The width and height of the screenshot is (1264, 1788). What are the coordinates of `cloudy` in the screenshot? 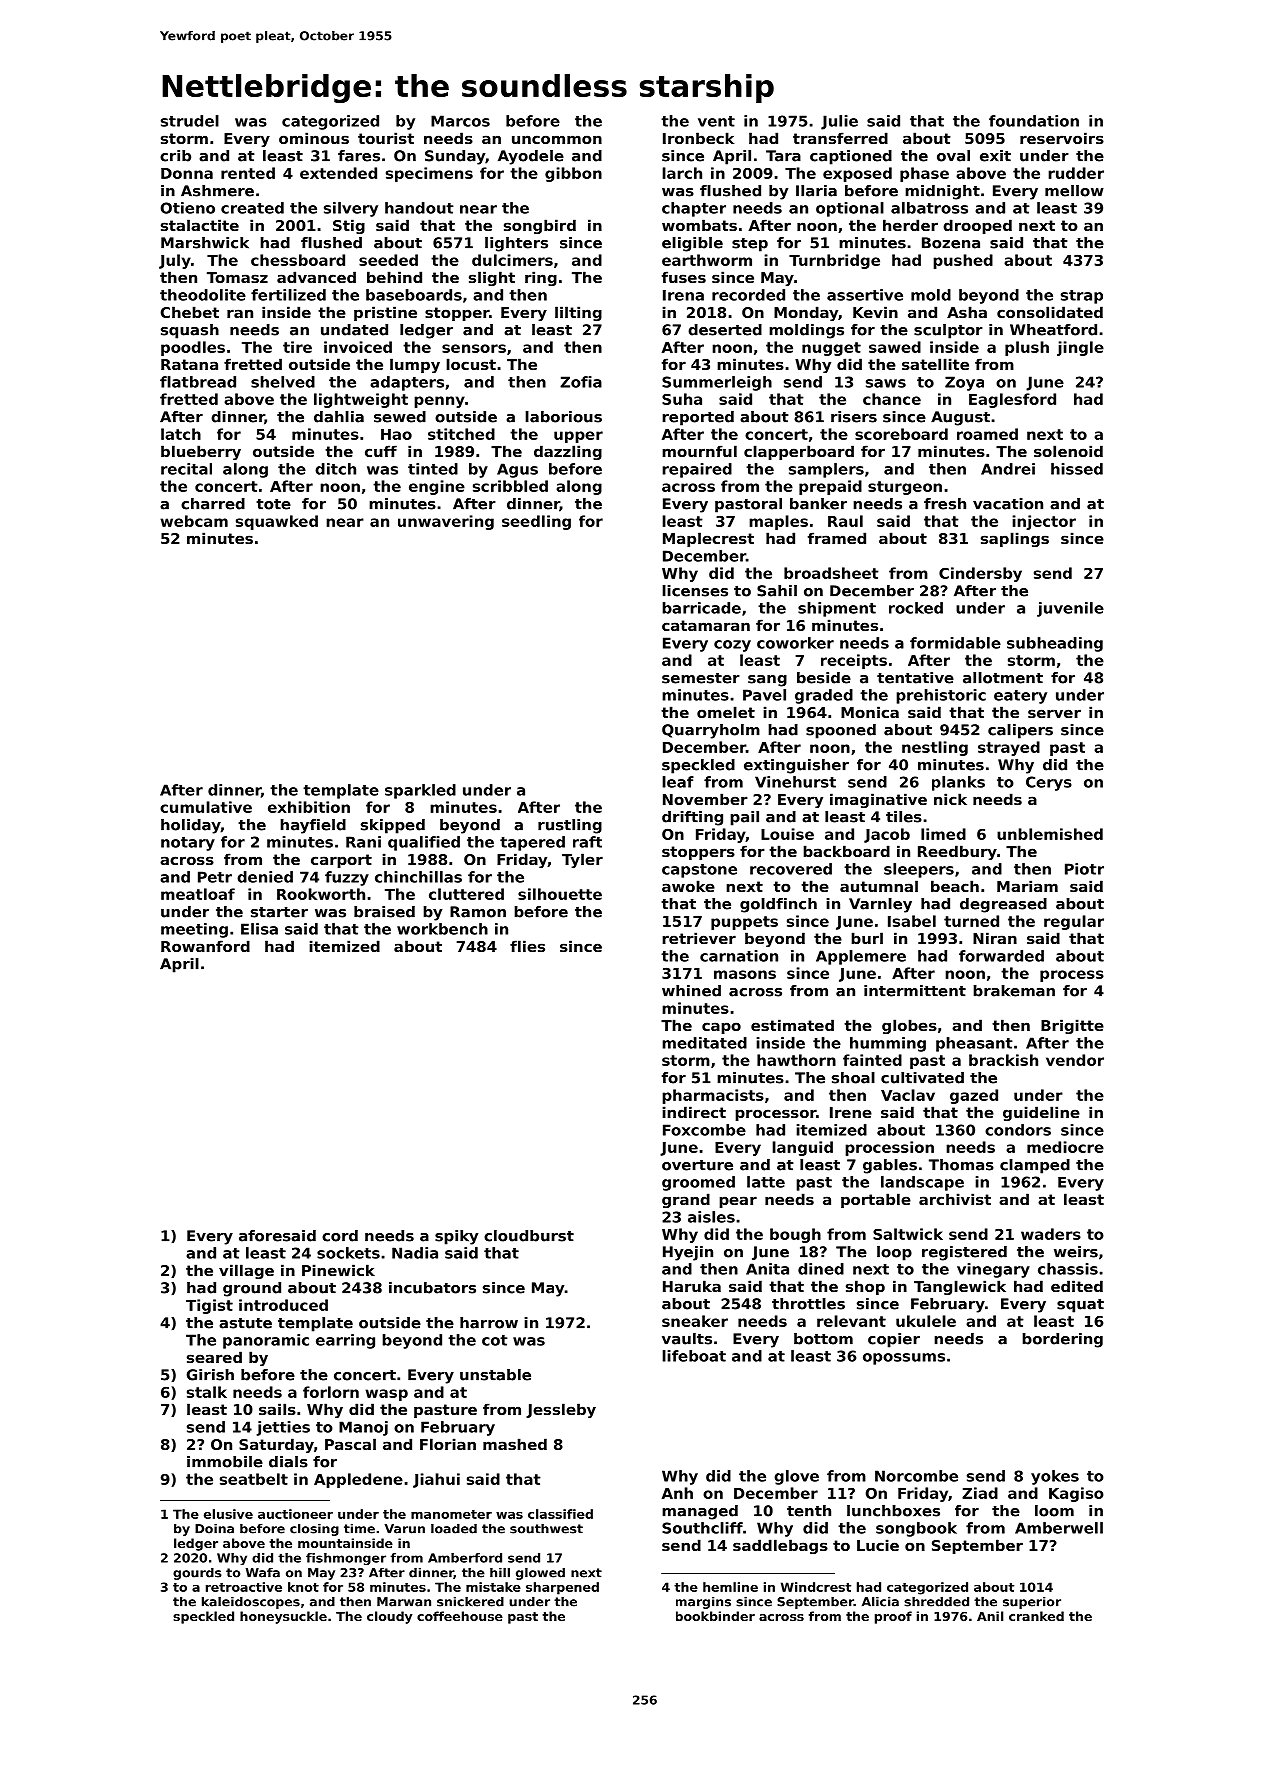 It's located at (389, 1617).
